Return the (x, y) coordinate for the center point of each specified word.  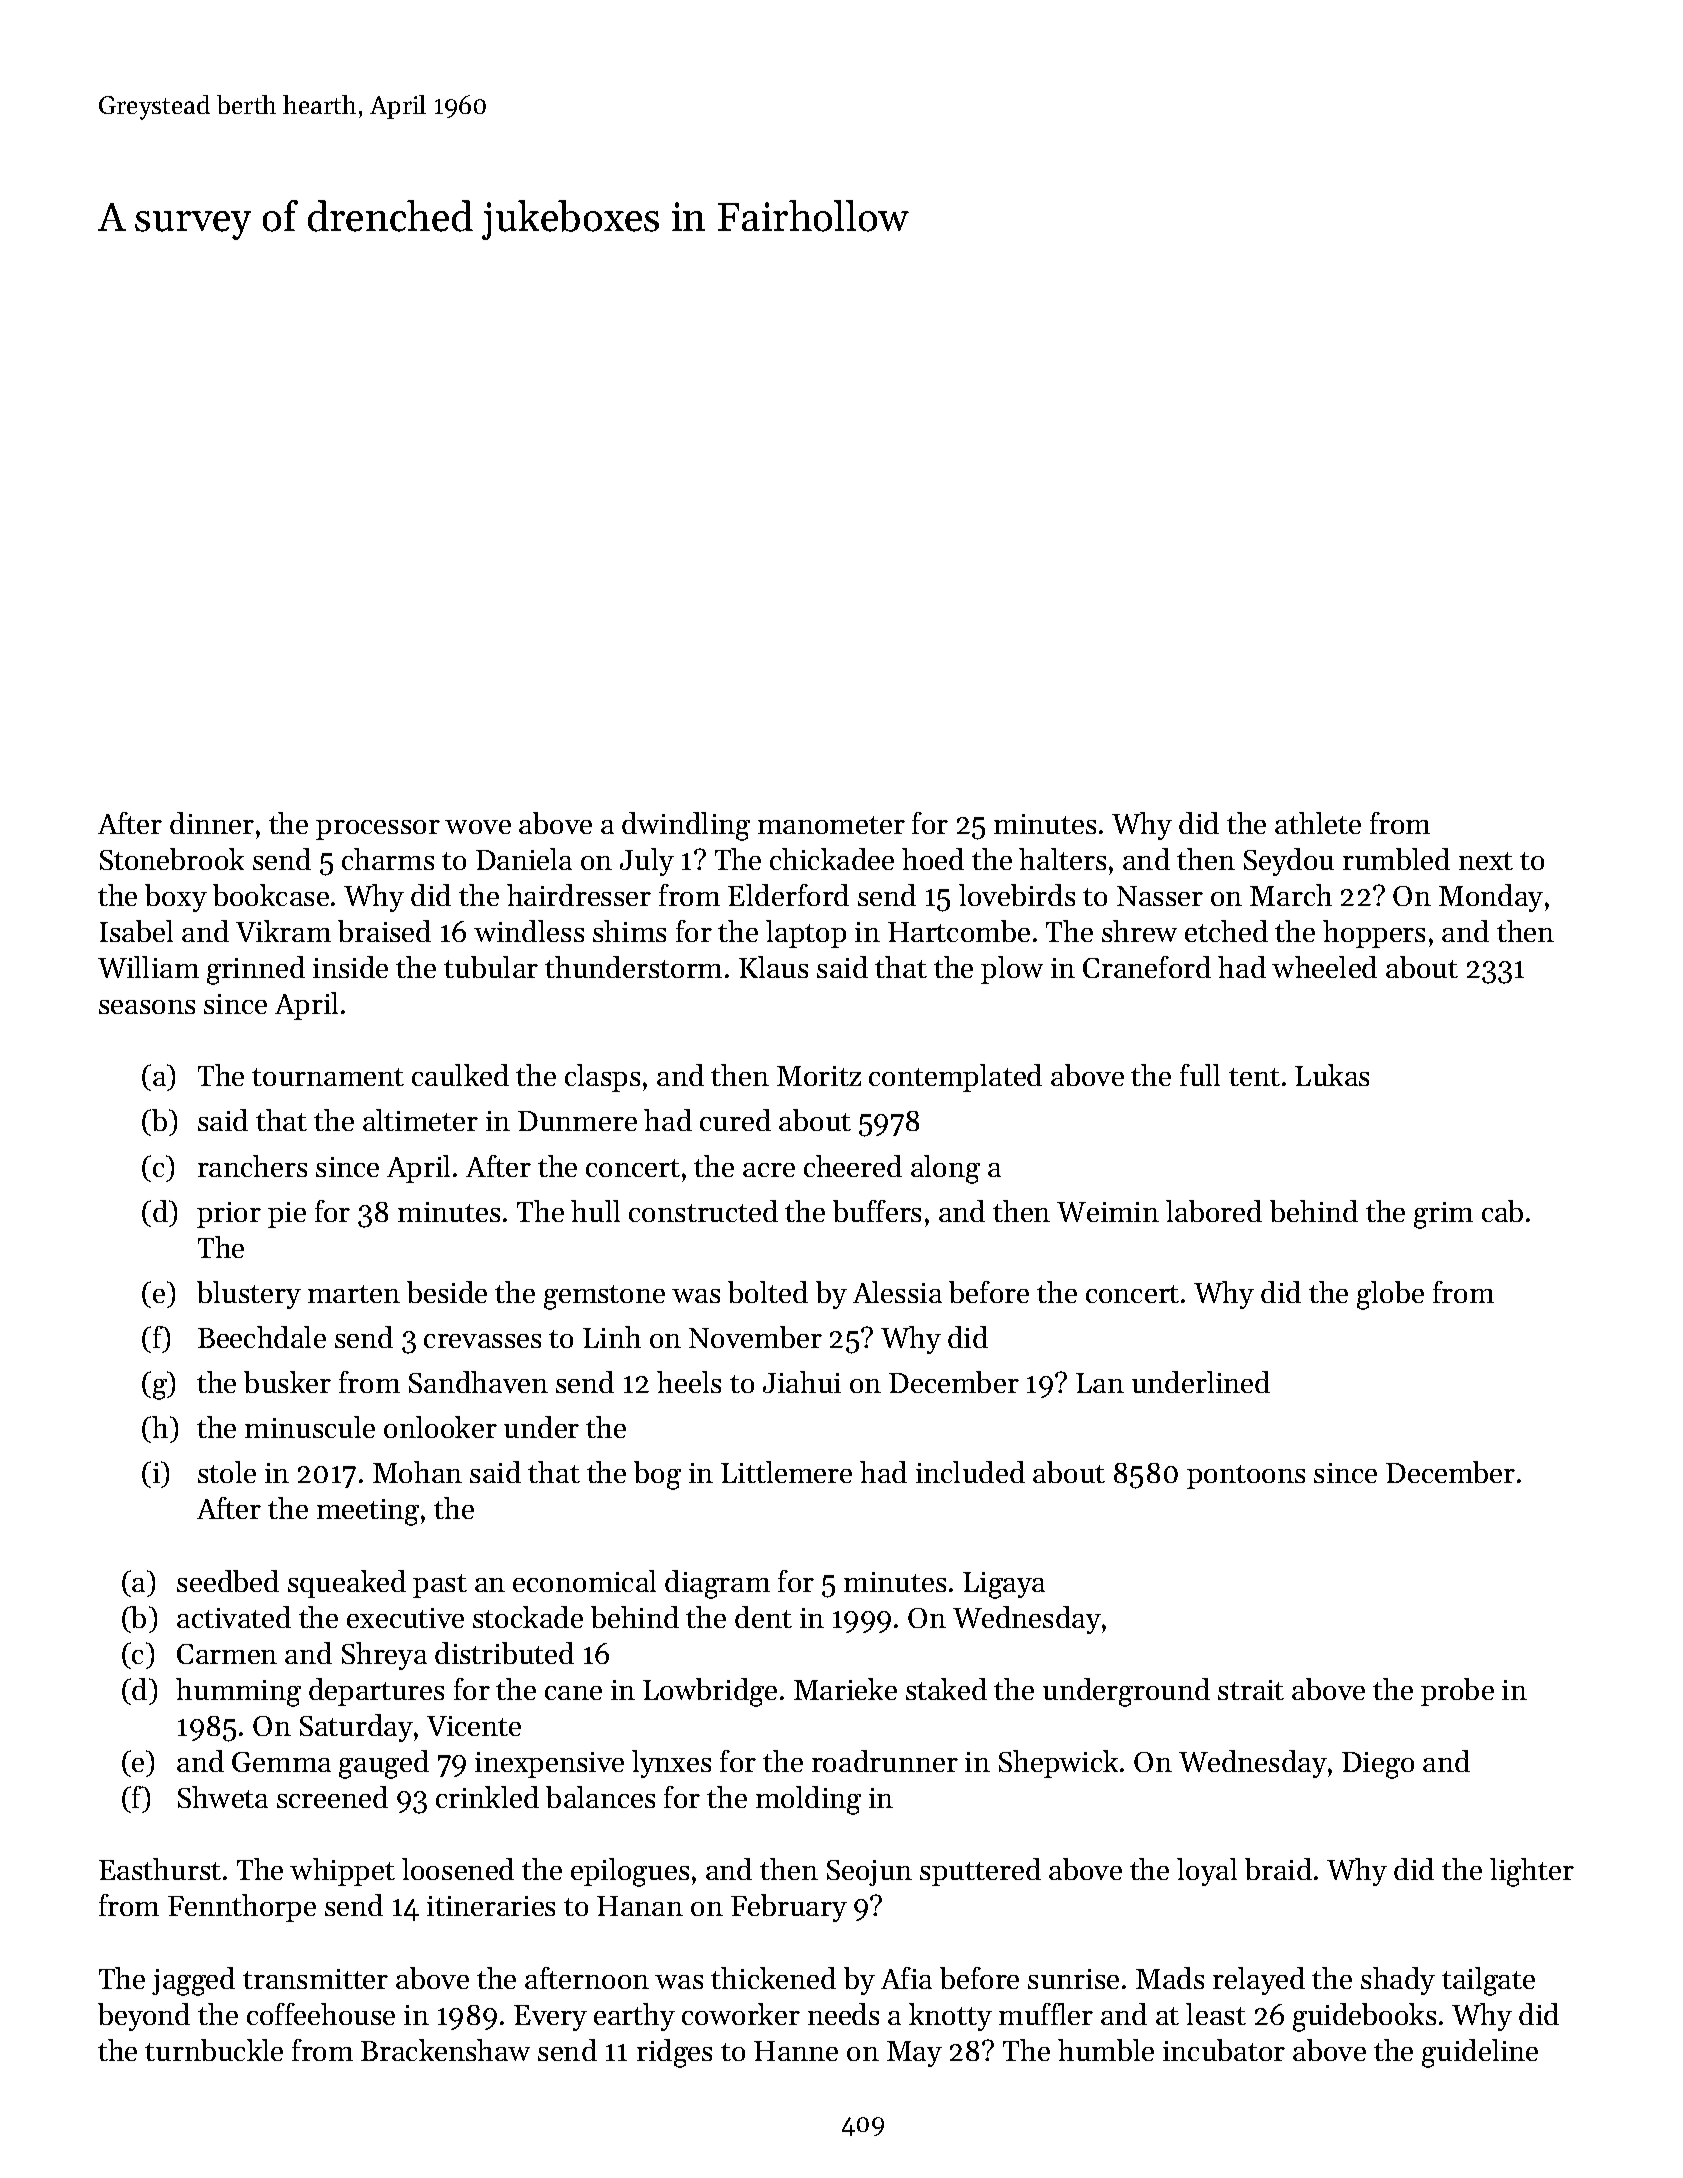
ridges (674, 2053)
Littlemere (786, 1472)
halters (1062, 859)
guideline (1480, 2053)
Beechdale (262, 1337)
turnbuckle (214, 2050)
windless (529, 931)
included (970, 1472)
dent (763, 1617)
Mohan (417, 1472)
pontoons (1246, 1477)
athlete (1318, 823)
